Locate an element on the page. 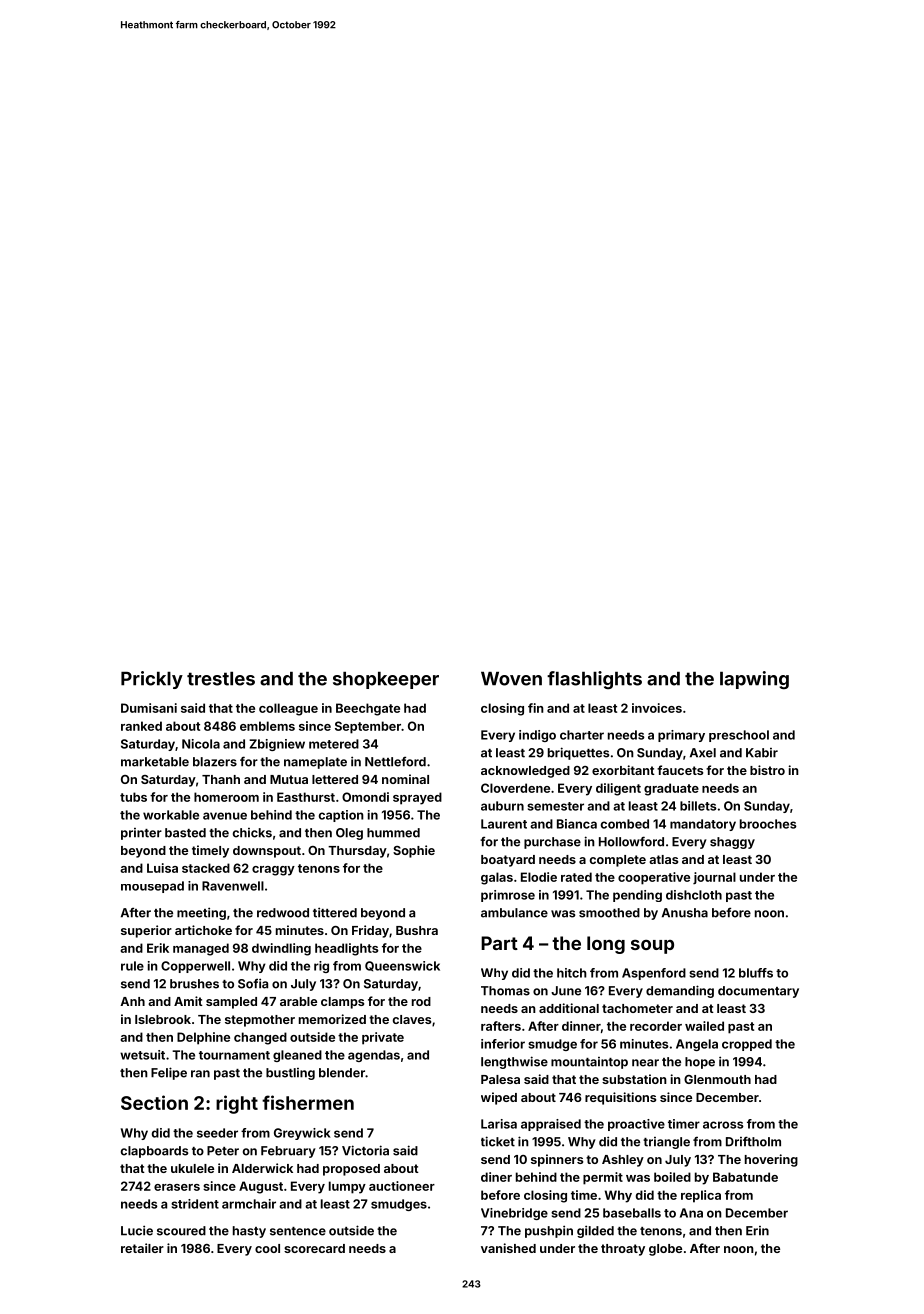 This image has height=1314, width=924. shopkeeper is located at coordinates (386, 680).
